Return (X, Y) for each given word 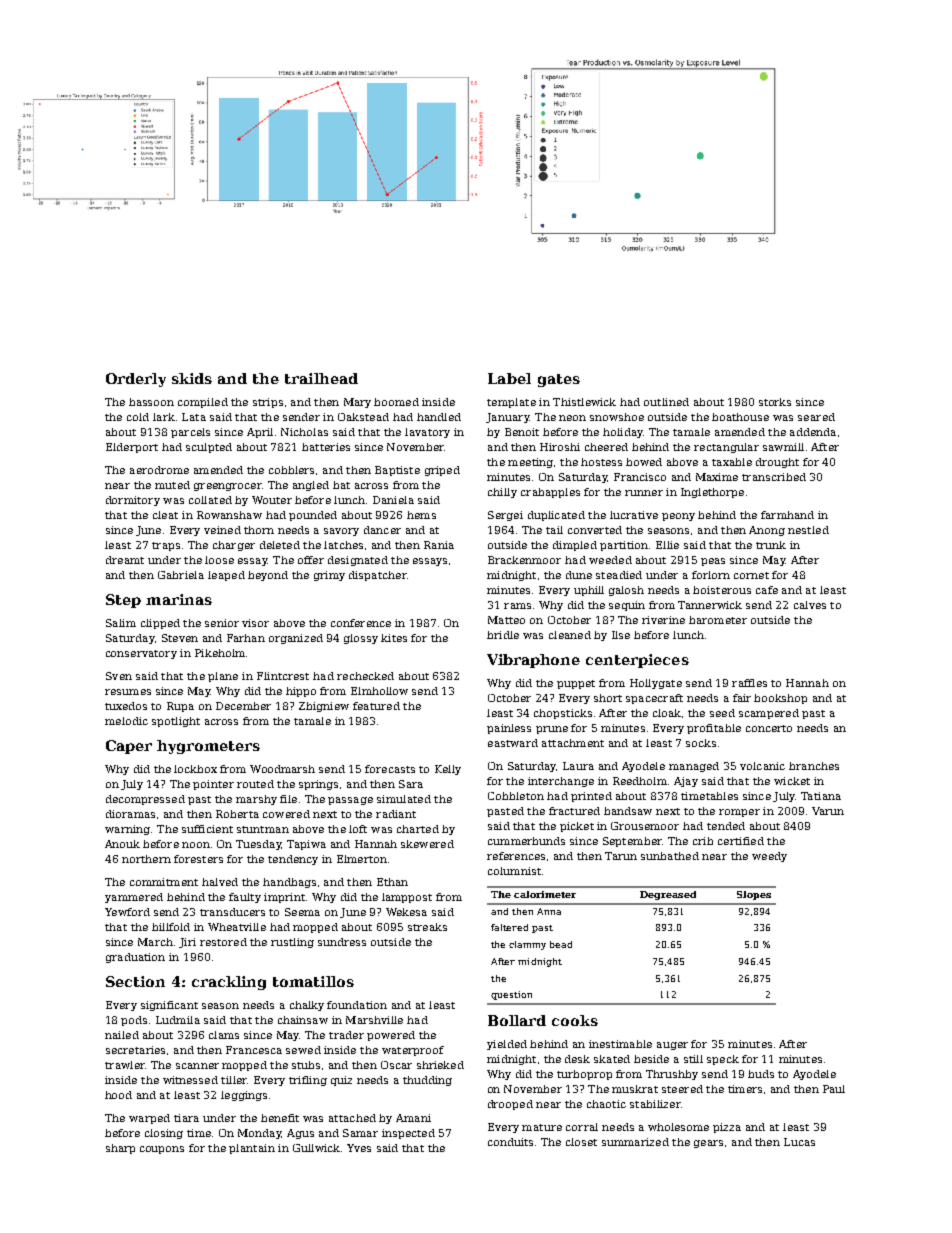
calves (810, 605)
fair (742, 698)
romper (739, 813)
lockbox (195, 769)
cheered (606, 447)
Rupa (180, 707)
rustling (292, 943)
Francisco (640, 477)
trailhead (321, 378)
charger (234, 546)
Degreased (668, 895)
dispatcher (378, 576)
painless (509, 729)
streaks (427, 927)
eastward (513, 743)
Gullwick (316, 1148)
